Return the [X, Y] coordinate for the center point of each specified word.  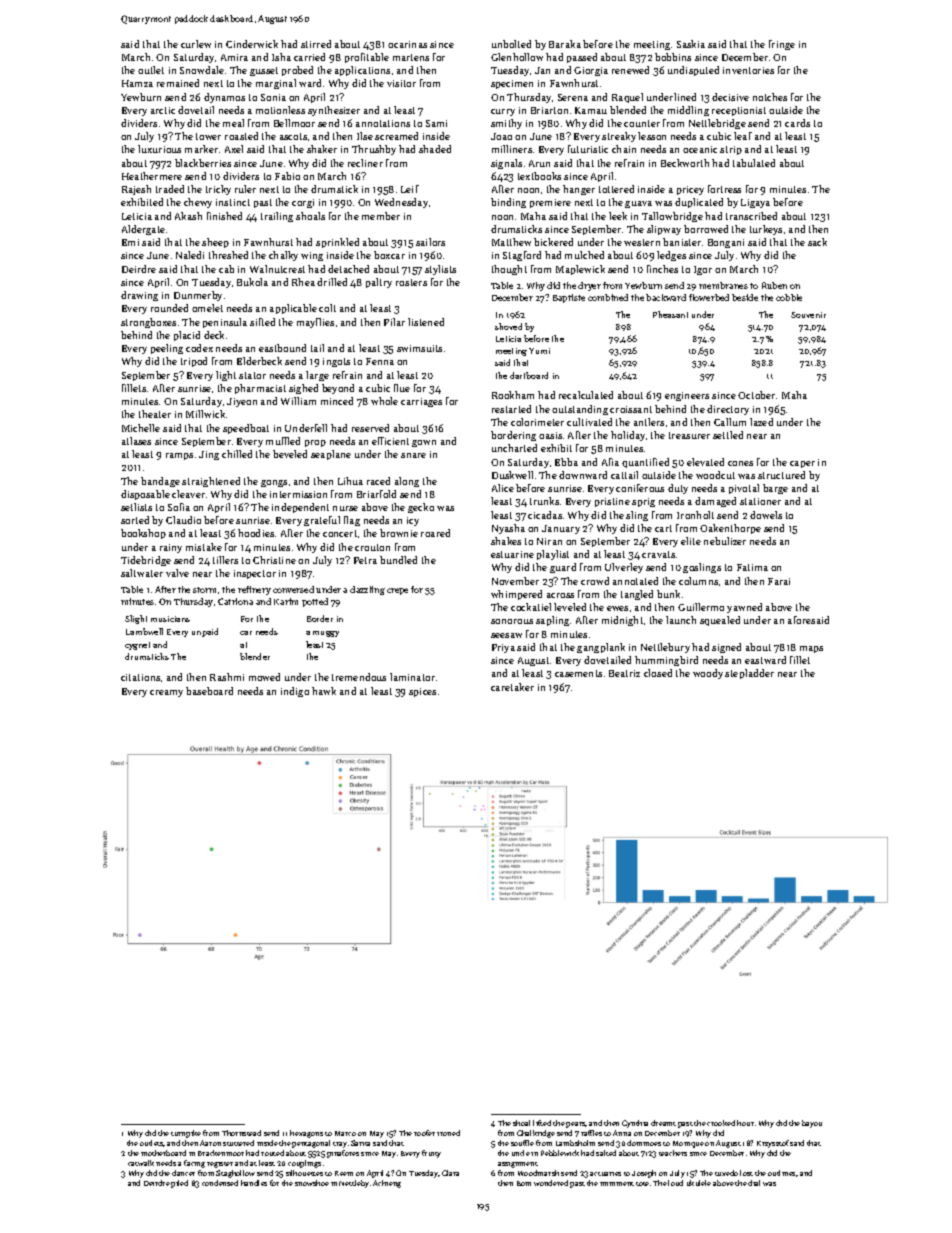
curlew [196, 44]
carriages [421, 402]
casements [578, 673]
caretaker [512, 687]
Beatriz [624, 673]
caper [802, 464]
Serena [573, 97]
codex [199, 348]
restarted [511, 409]
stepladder [749, 674]
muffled [283, 441]
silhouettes [304, 1173]
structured [781, 475]
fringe [782, 45]
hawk [324, 691]
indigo [295, 692]
